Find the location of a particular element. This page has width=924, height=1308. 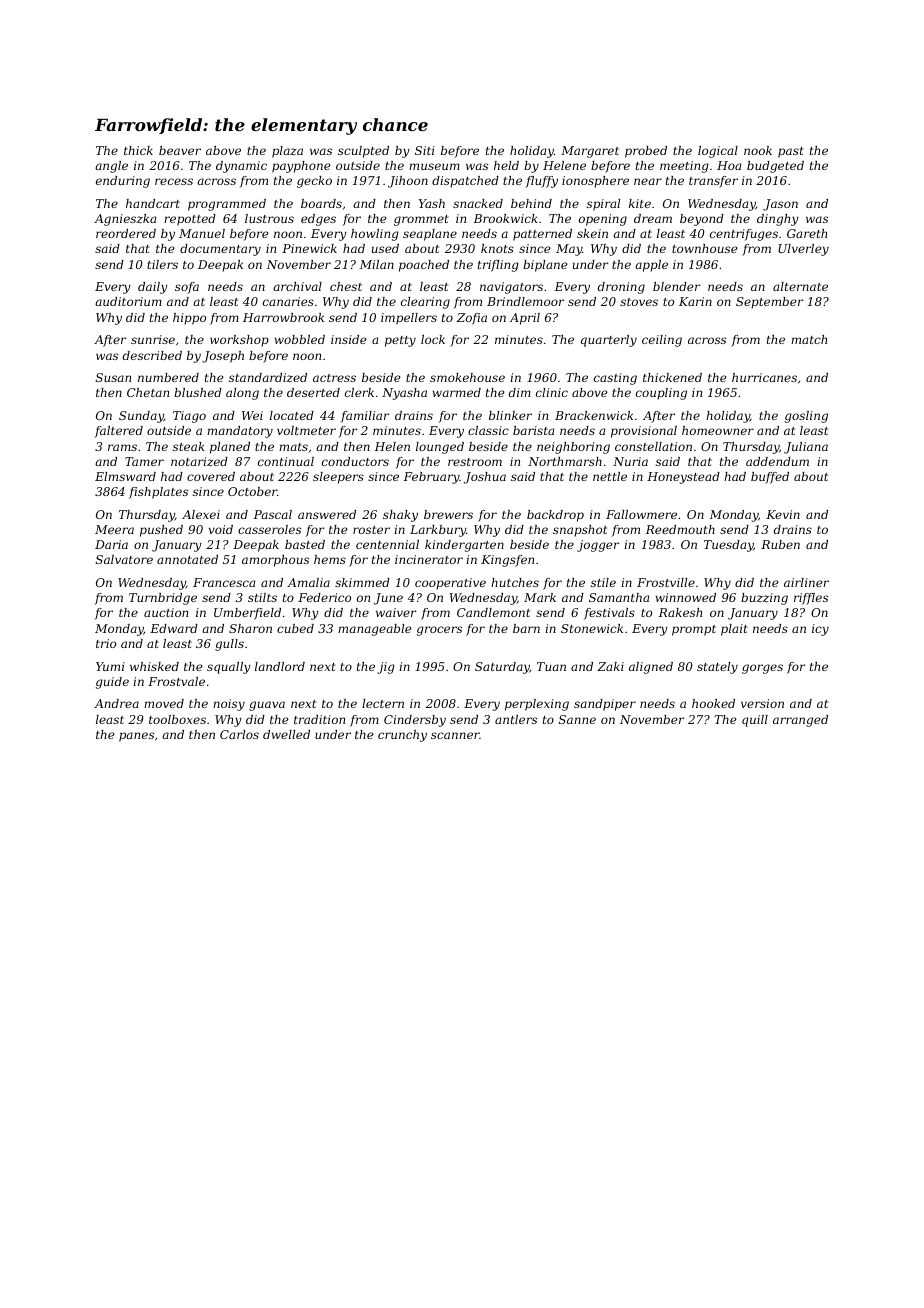

hutches is located at coordinates (515, 582).
